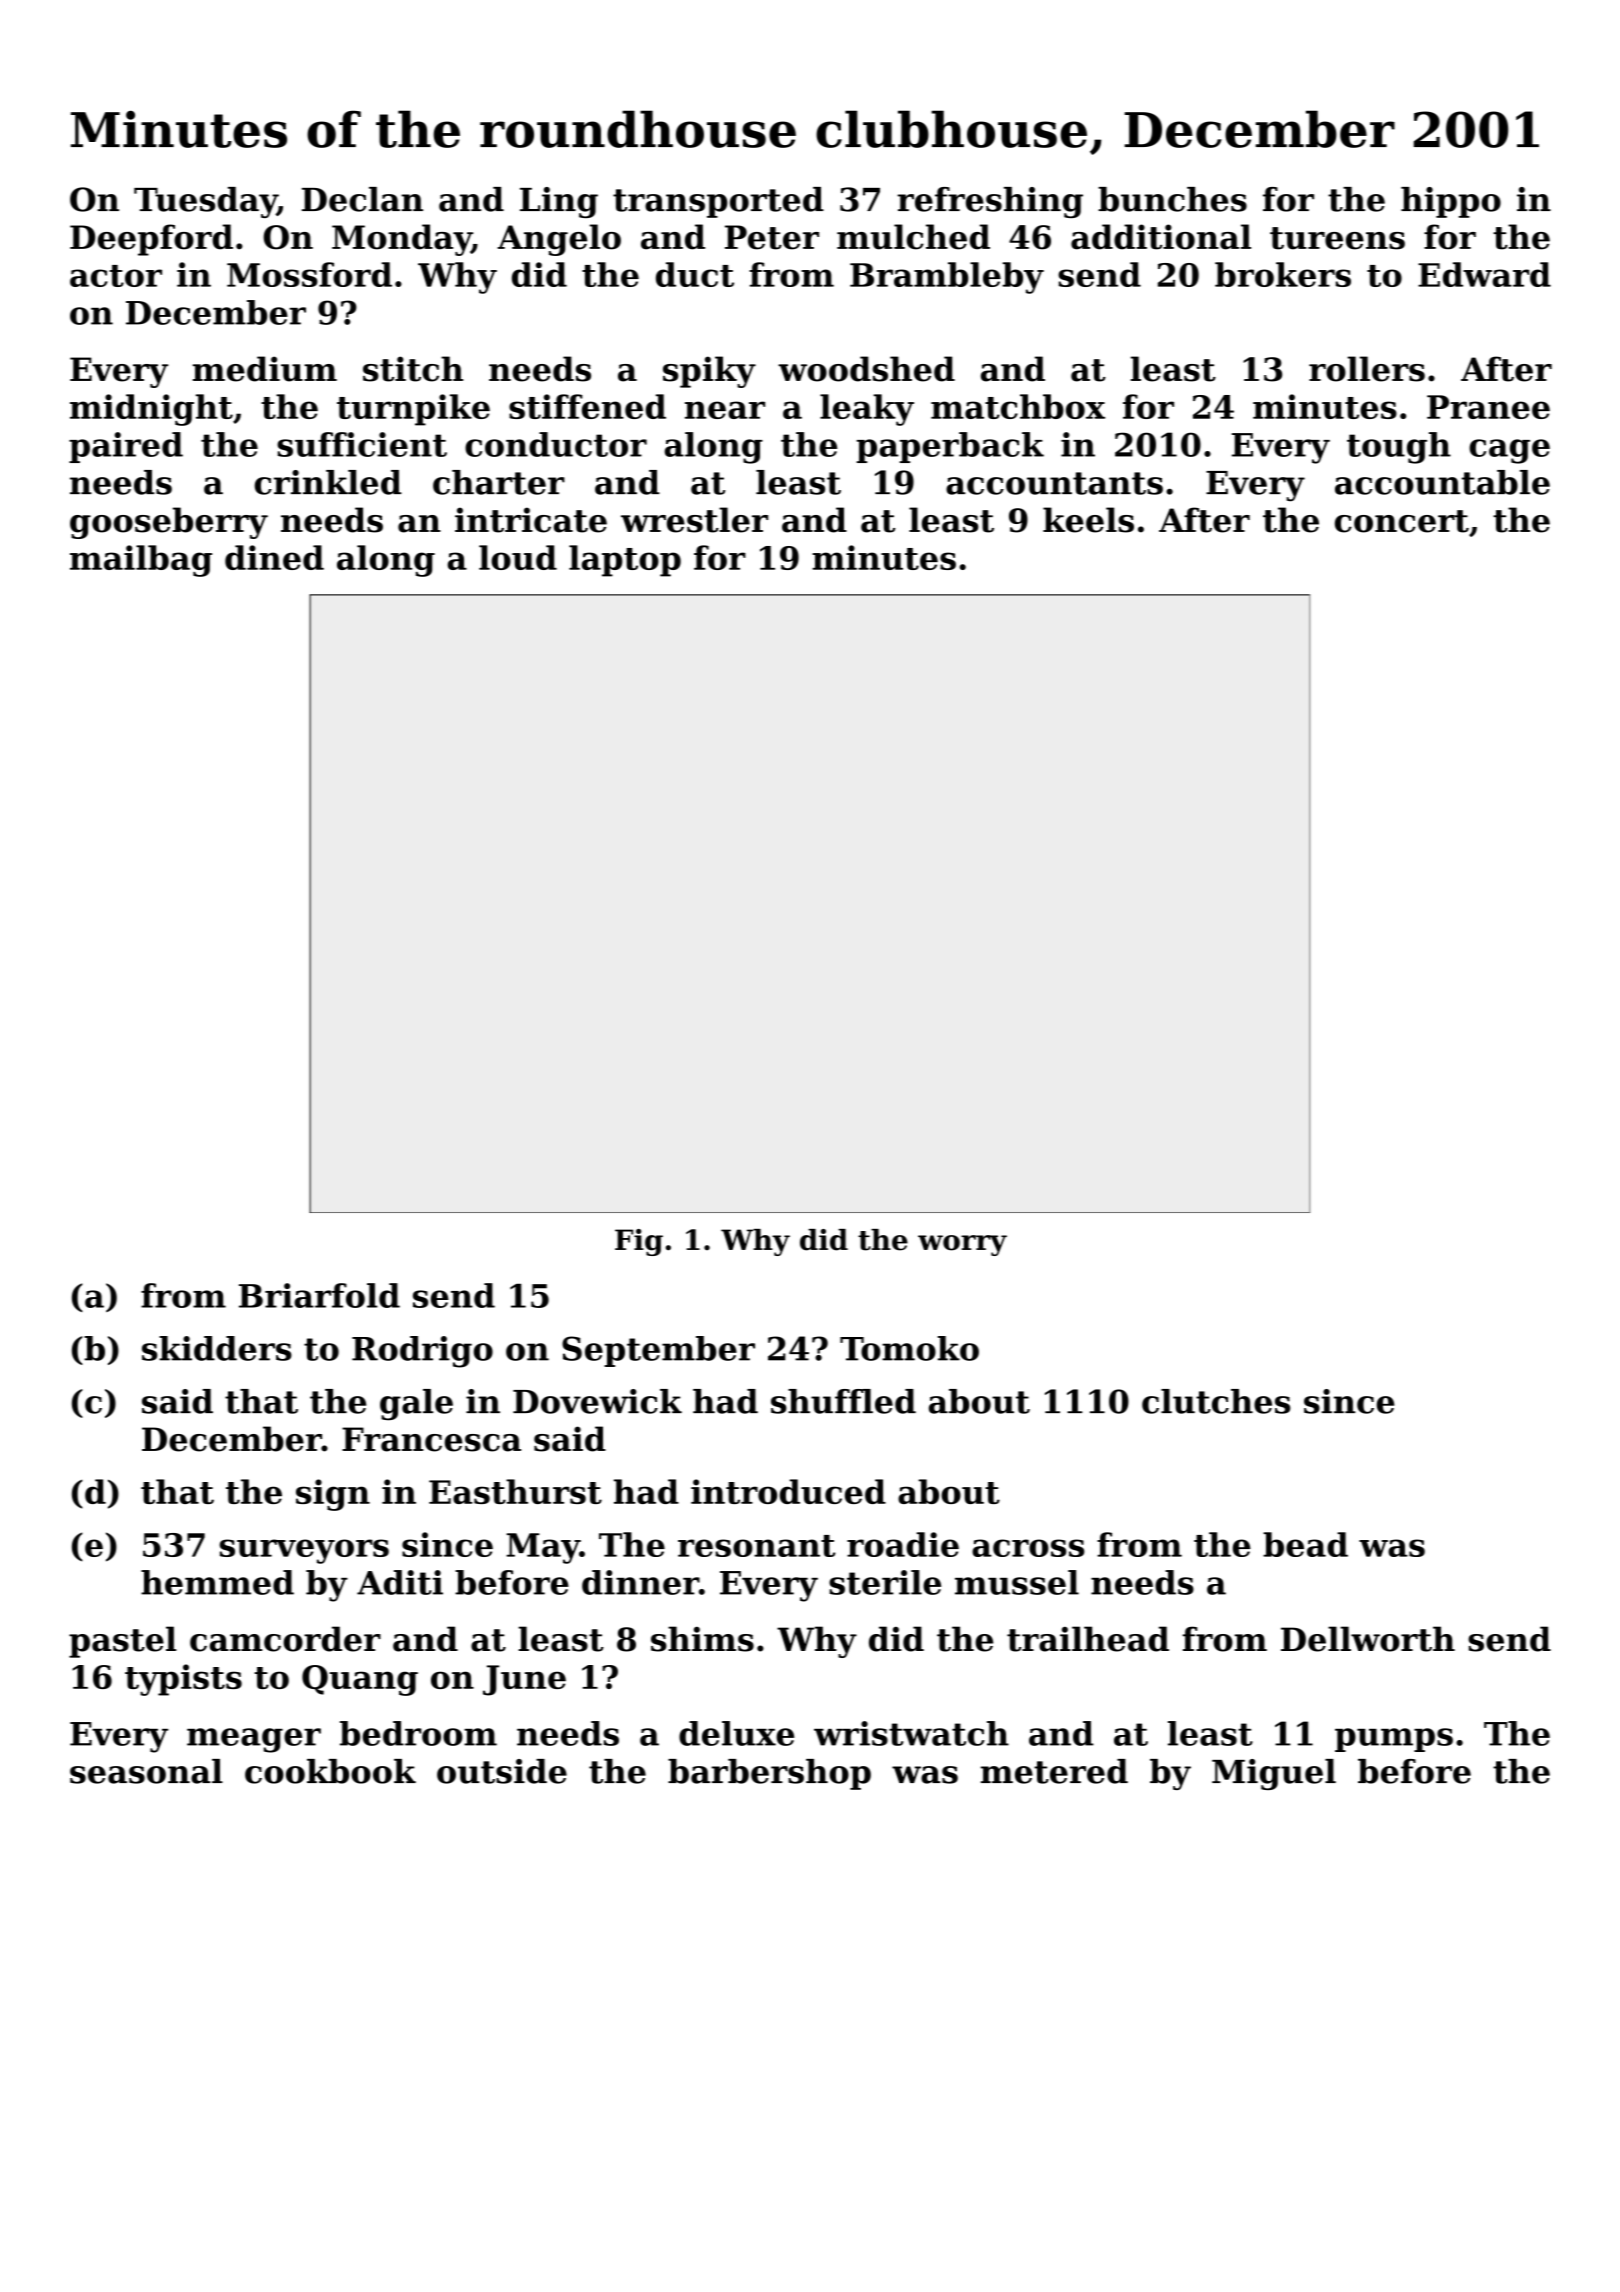  What do you see at coordinates (217, 1348) in the document?
I see `skidders` at bounding box center [217, 1348].
